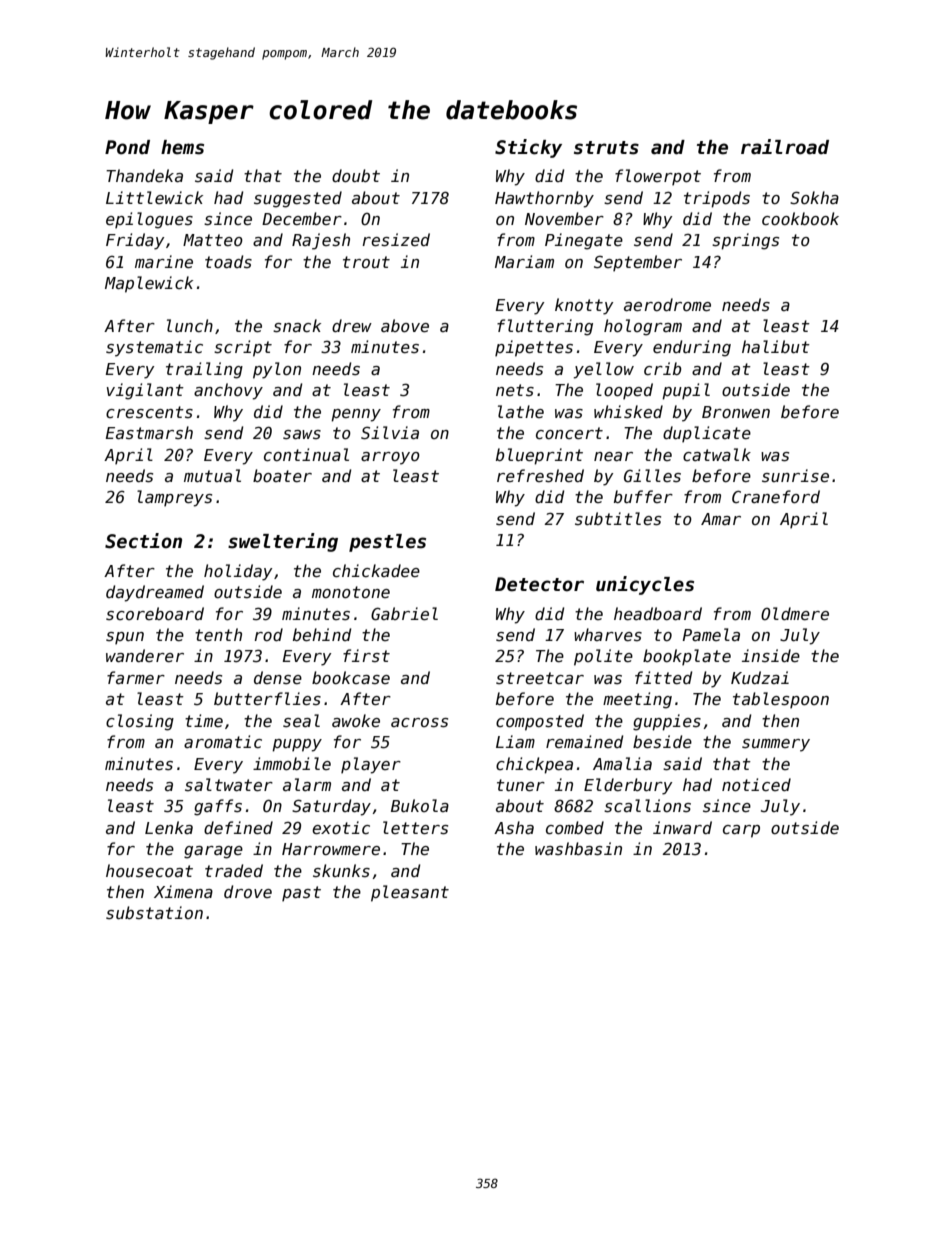  What do you see at coordinates (149, 284) in the screenshot?
I see `Maplewick` at bounding box center [149, 284].
